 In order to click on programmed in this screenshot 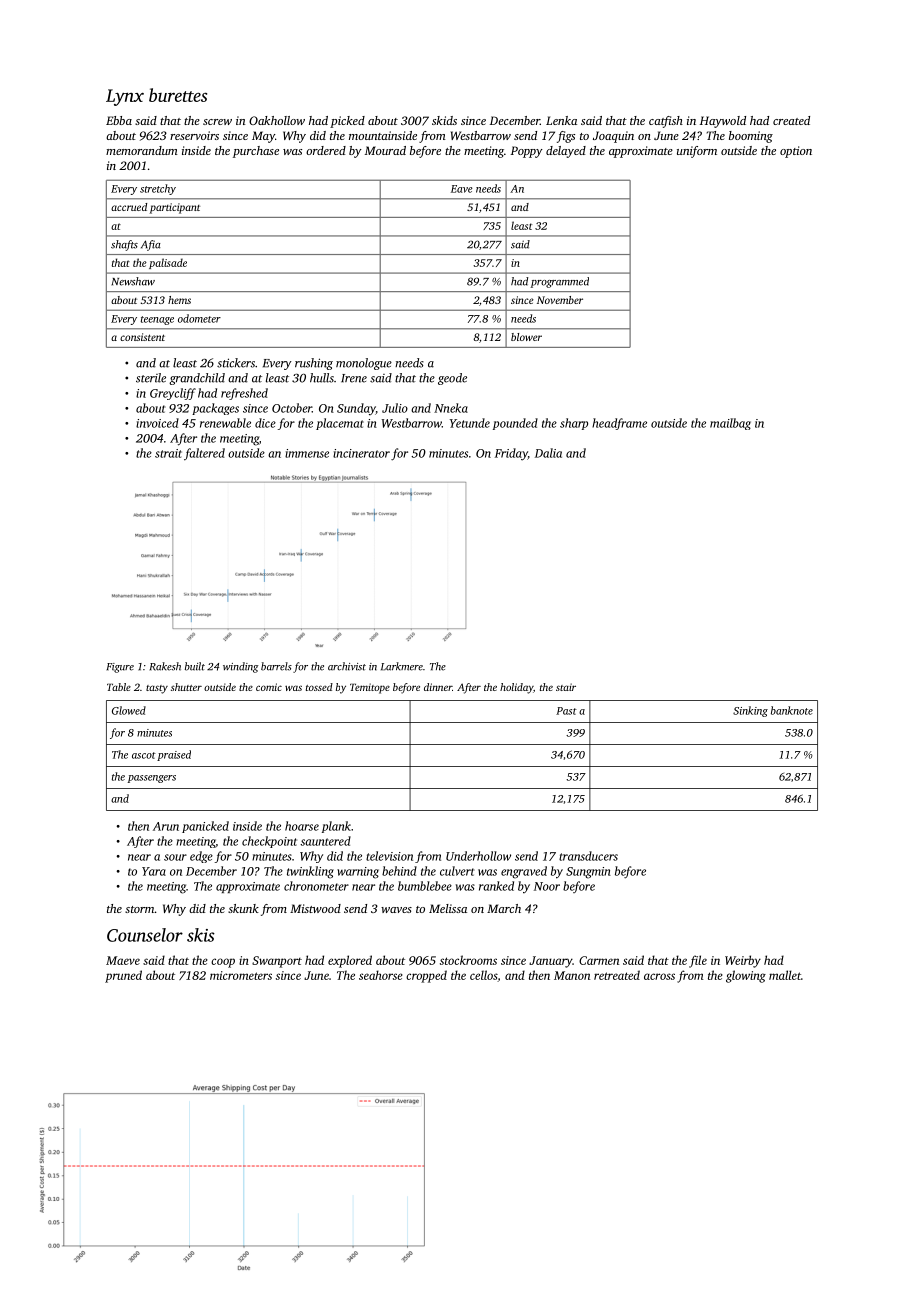, I will do `click(560, 282)`.
